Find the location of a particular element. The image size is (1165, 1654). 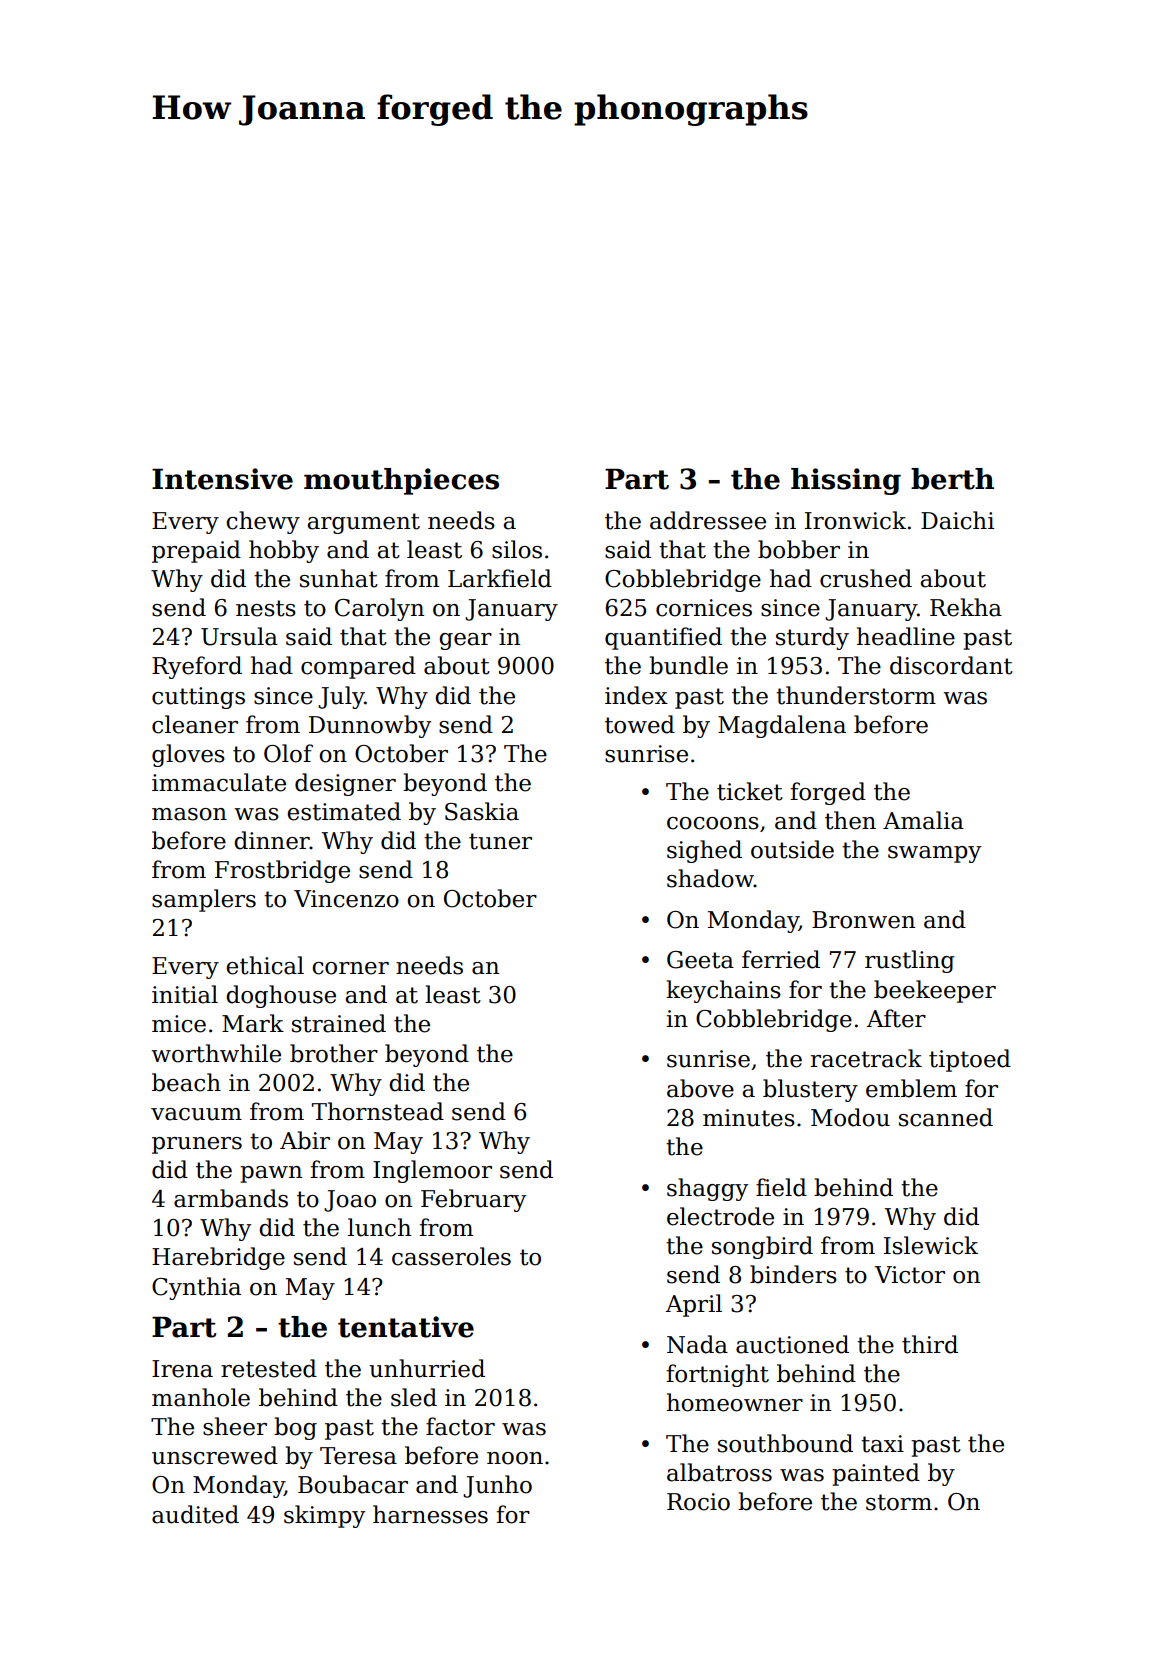

mouthpieces is located at coordinates (401, 481).
